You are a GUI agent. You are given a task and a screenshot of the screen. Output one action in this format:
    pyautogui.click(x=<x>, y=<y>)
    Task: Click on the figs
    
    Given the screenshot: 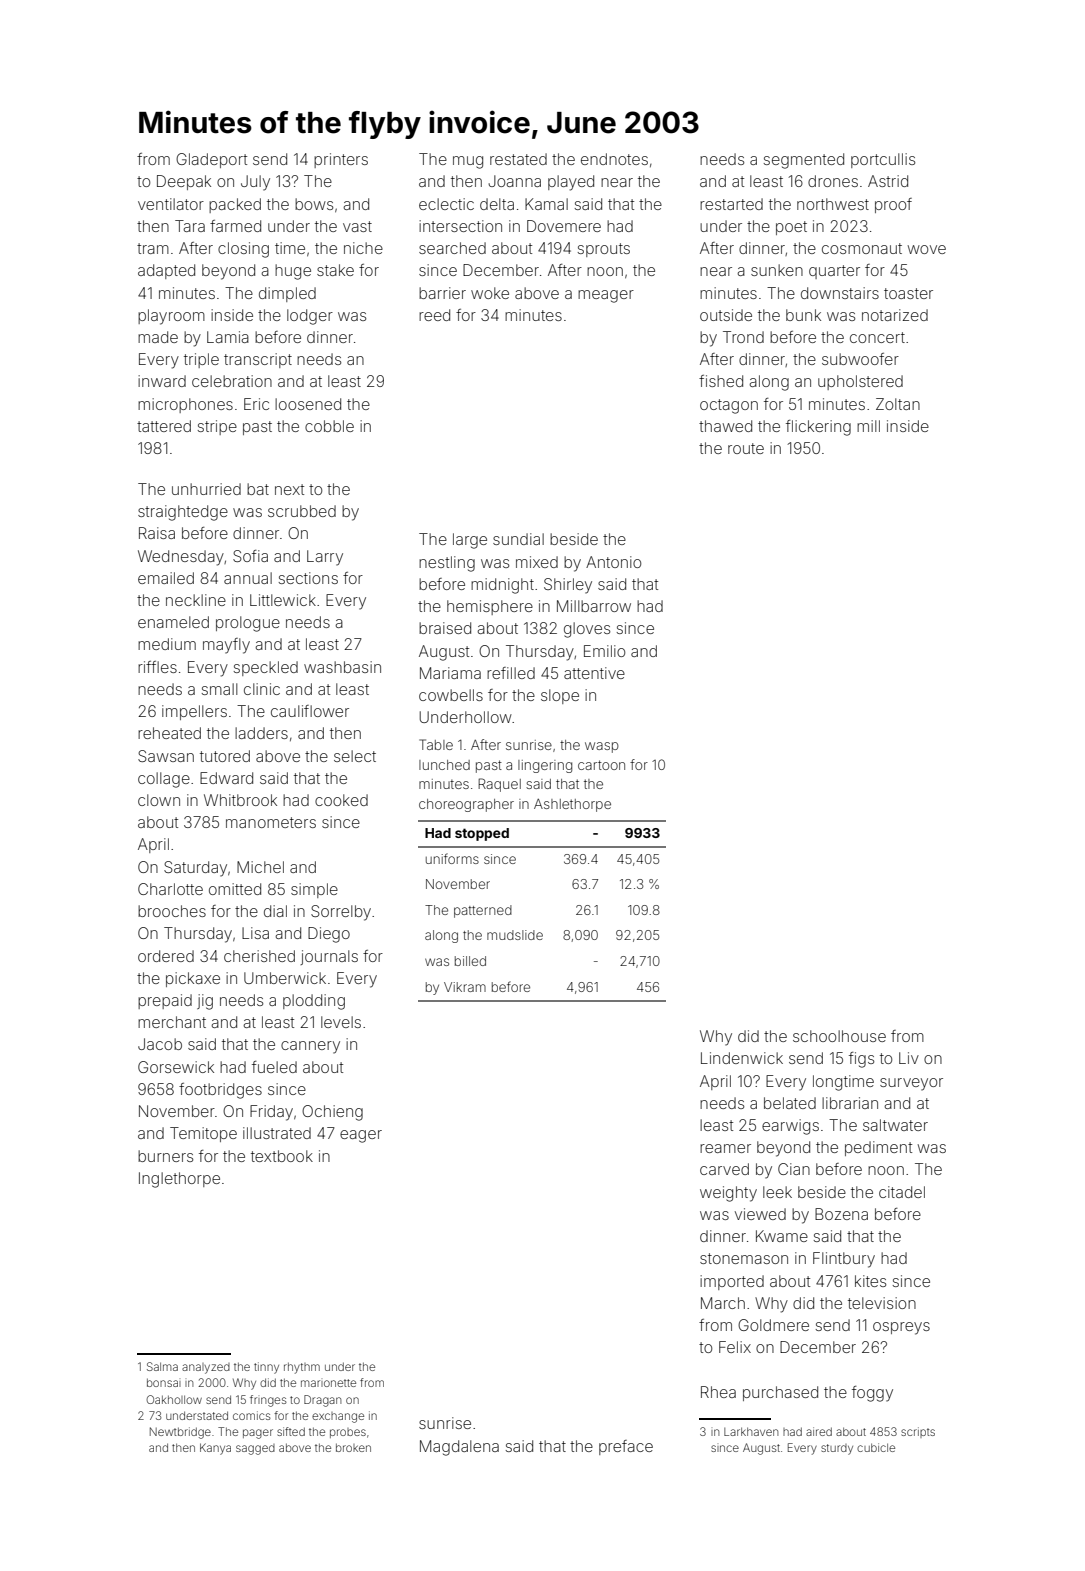 What is the action you would take?
    pyautogui.click(x=861, y=1060)
